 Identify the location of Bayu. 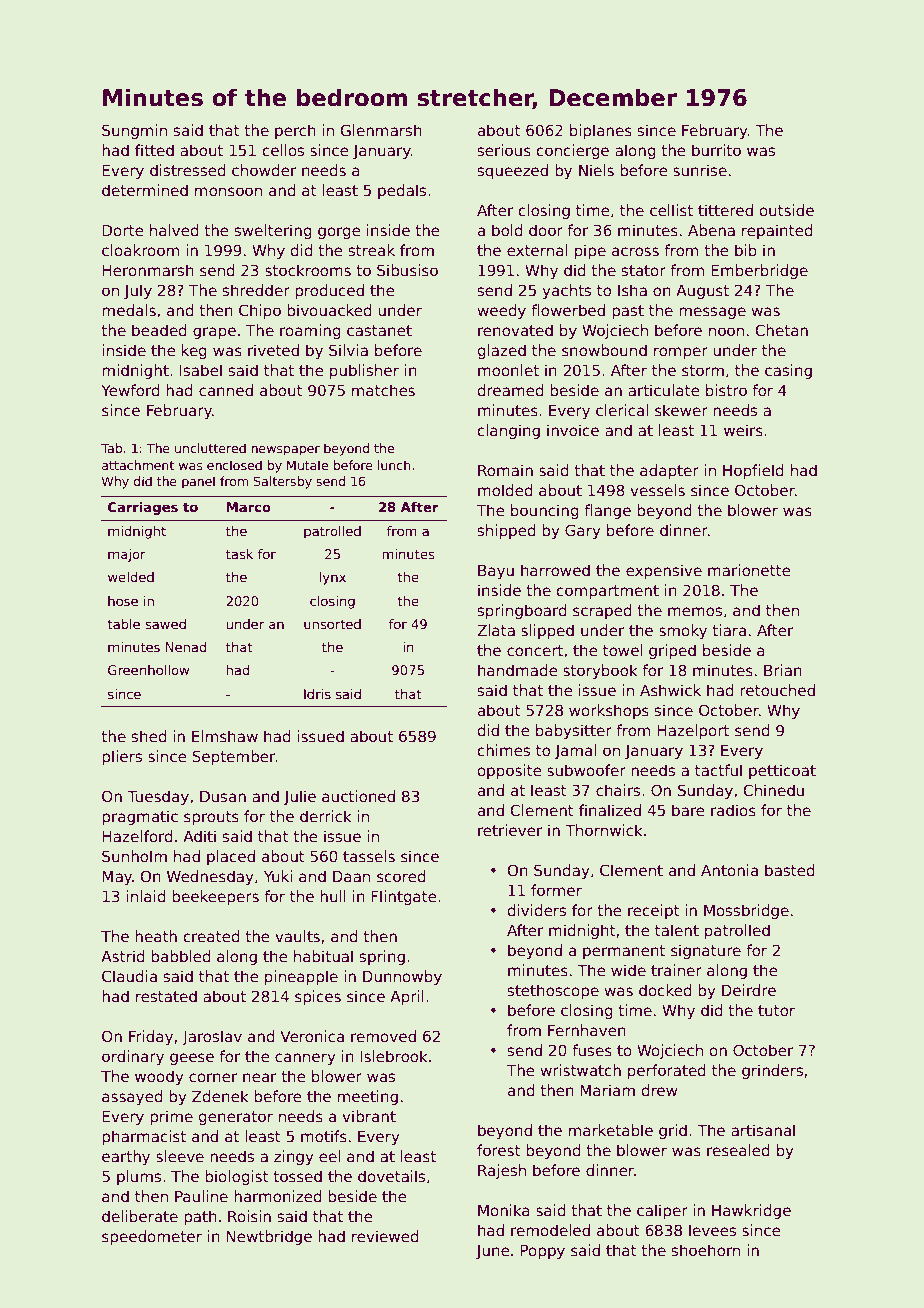
(496, 572).
